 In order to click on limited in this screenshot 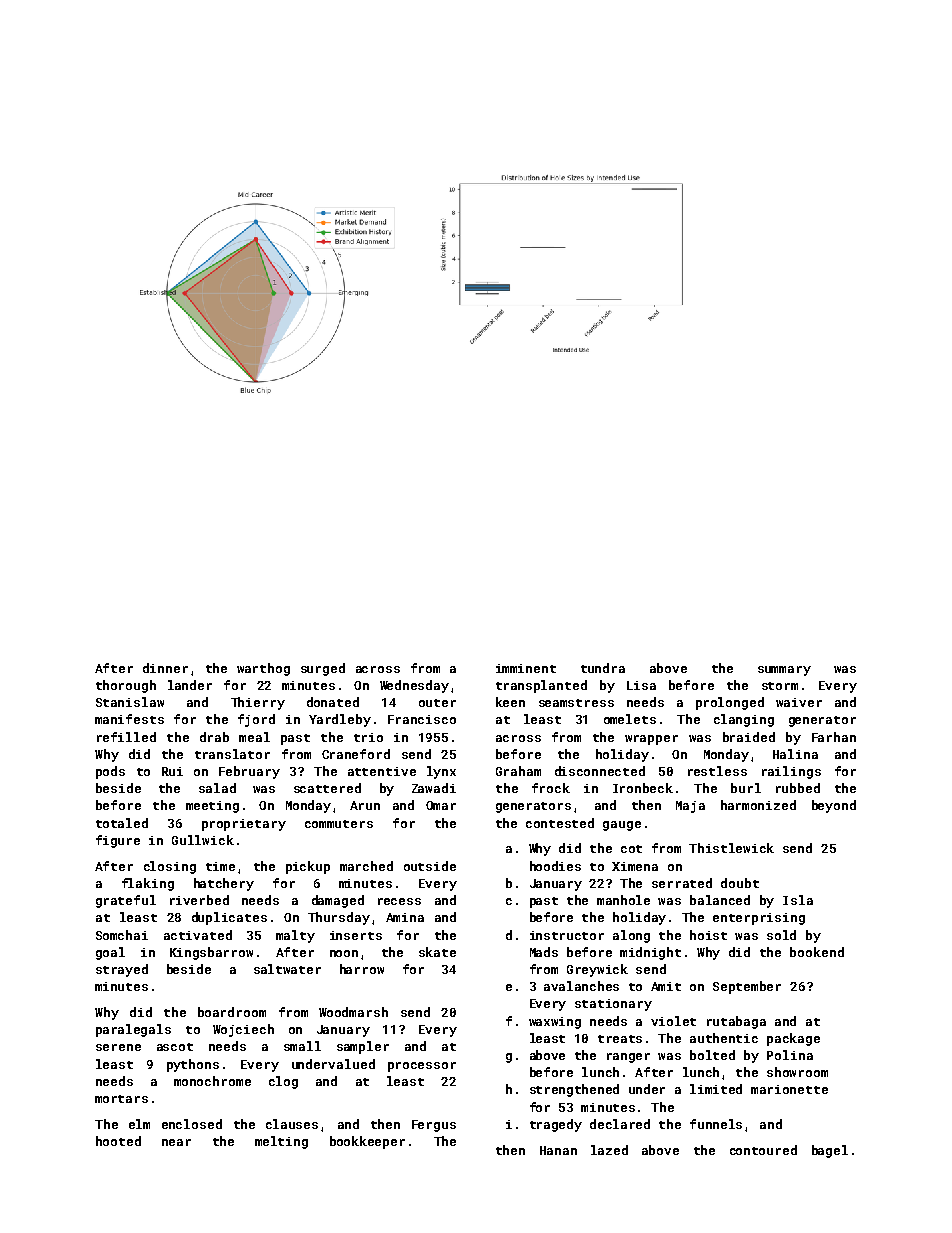, I will do `click(716, 1089)`.
